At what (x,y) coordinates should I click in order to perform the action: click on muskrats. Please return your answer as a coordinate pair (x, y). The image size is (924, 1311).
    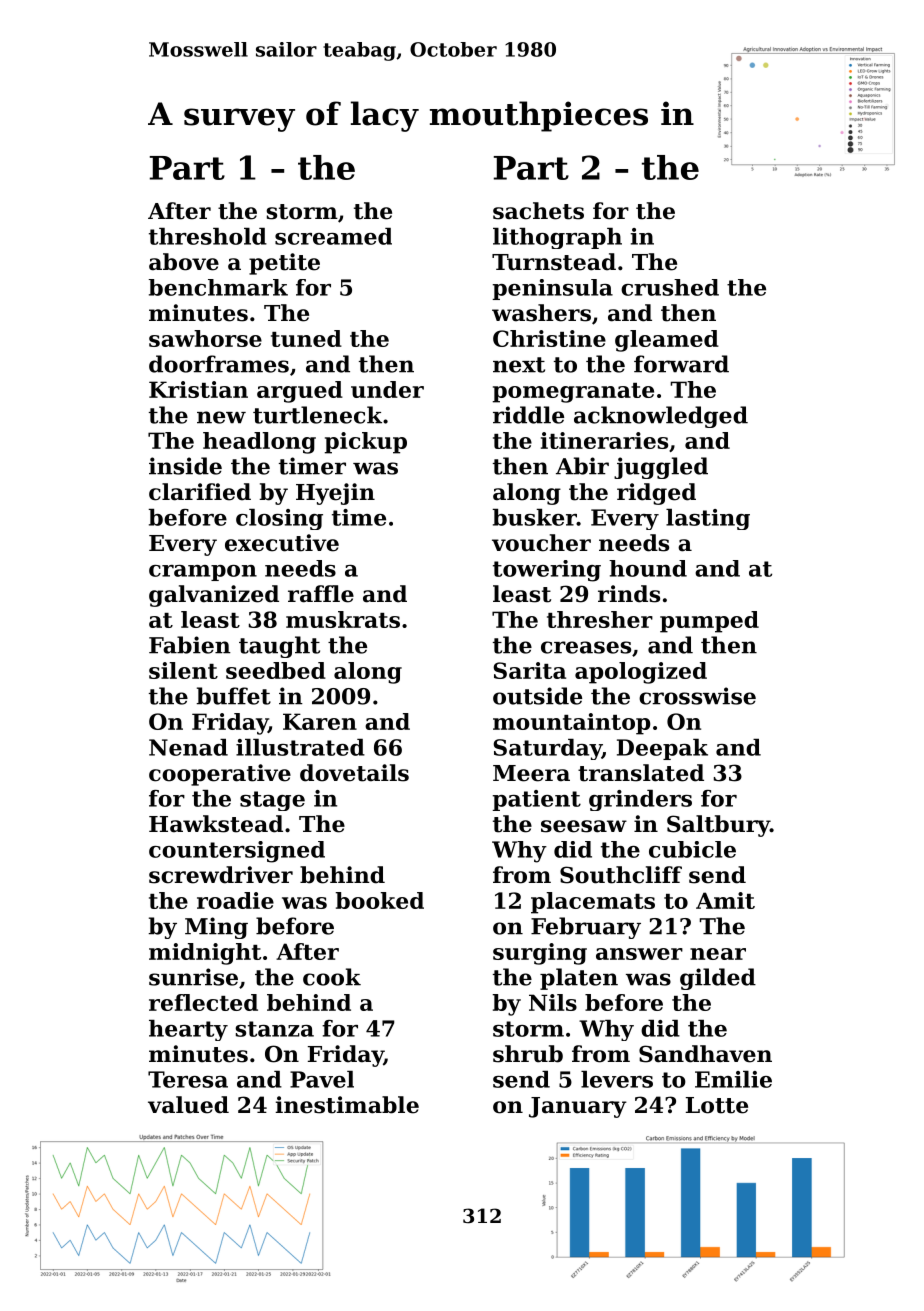
    Looking at the image, I should click on (343, 619).
